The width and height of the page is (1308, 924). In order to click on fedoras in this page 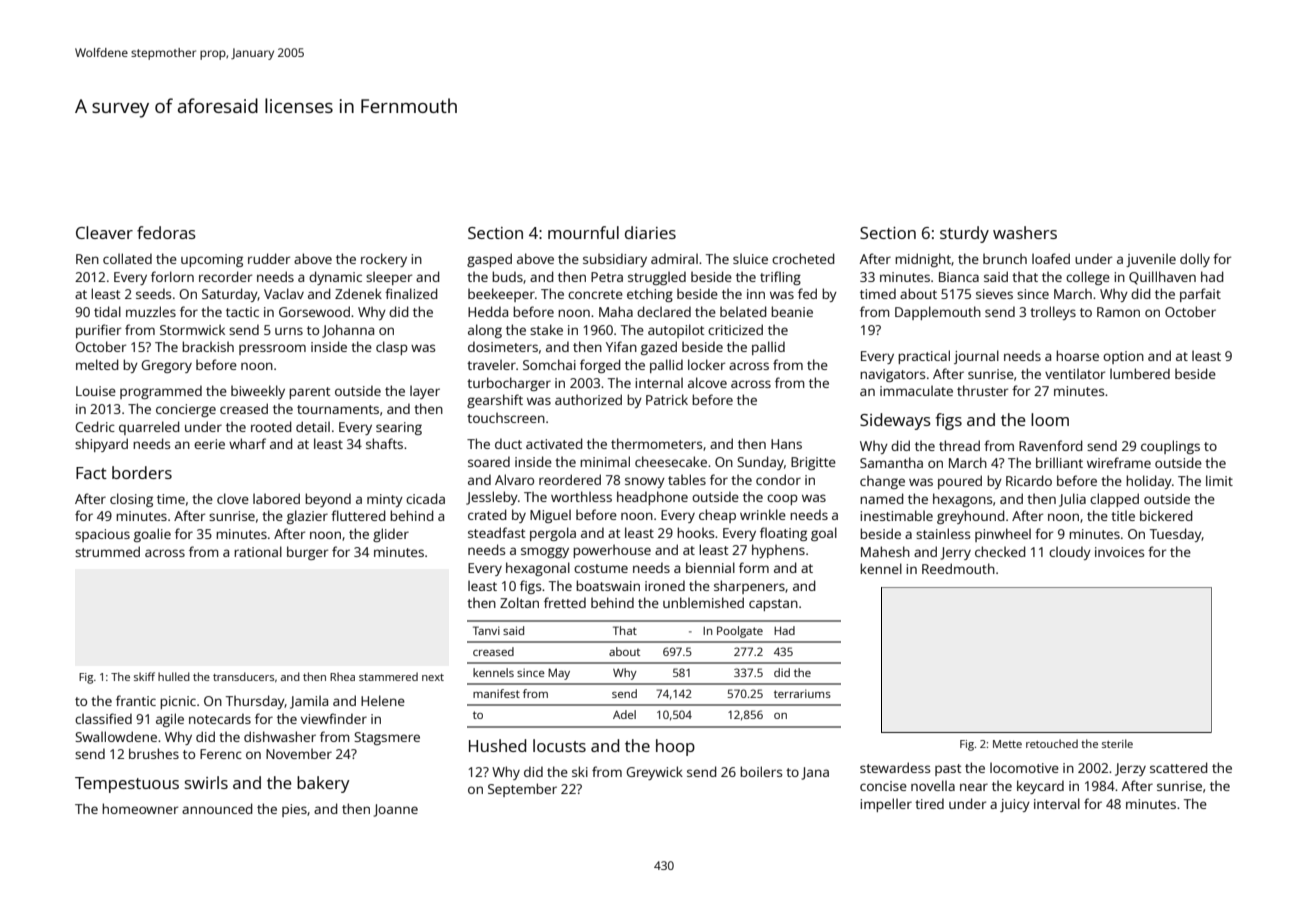, I will do `click(166, 232)`.
